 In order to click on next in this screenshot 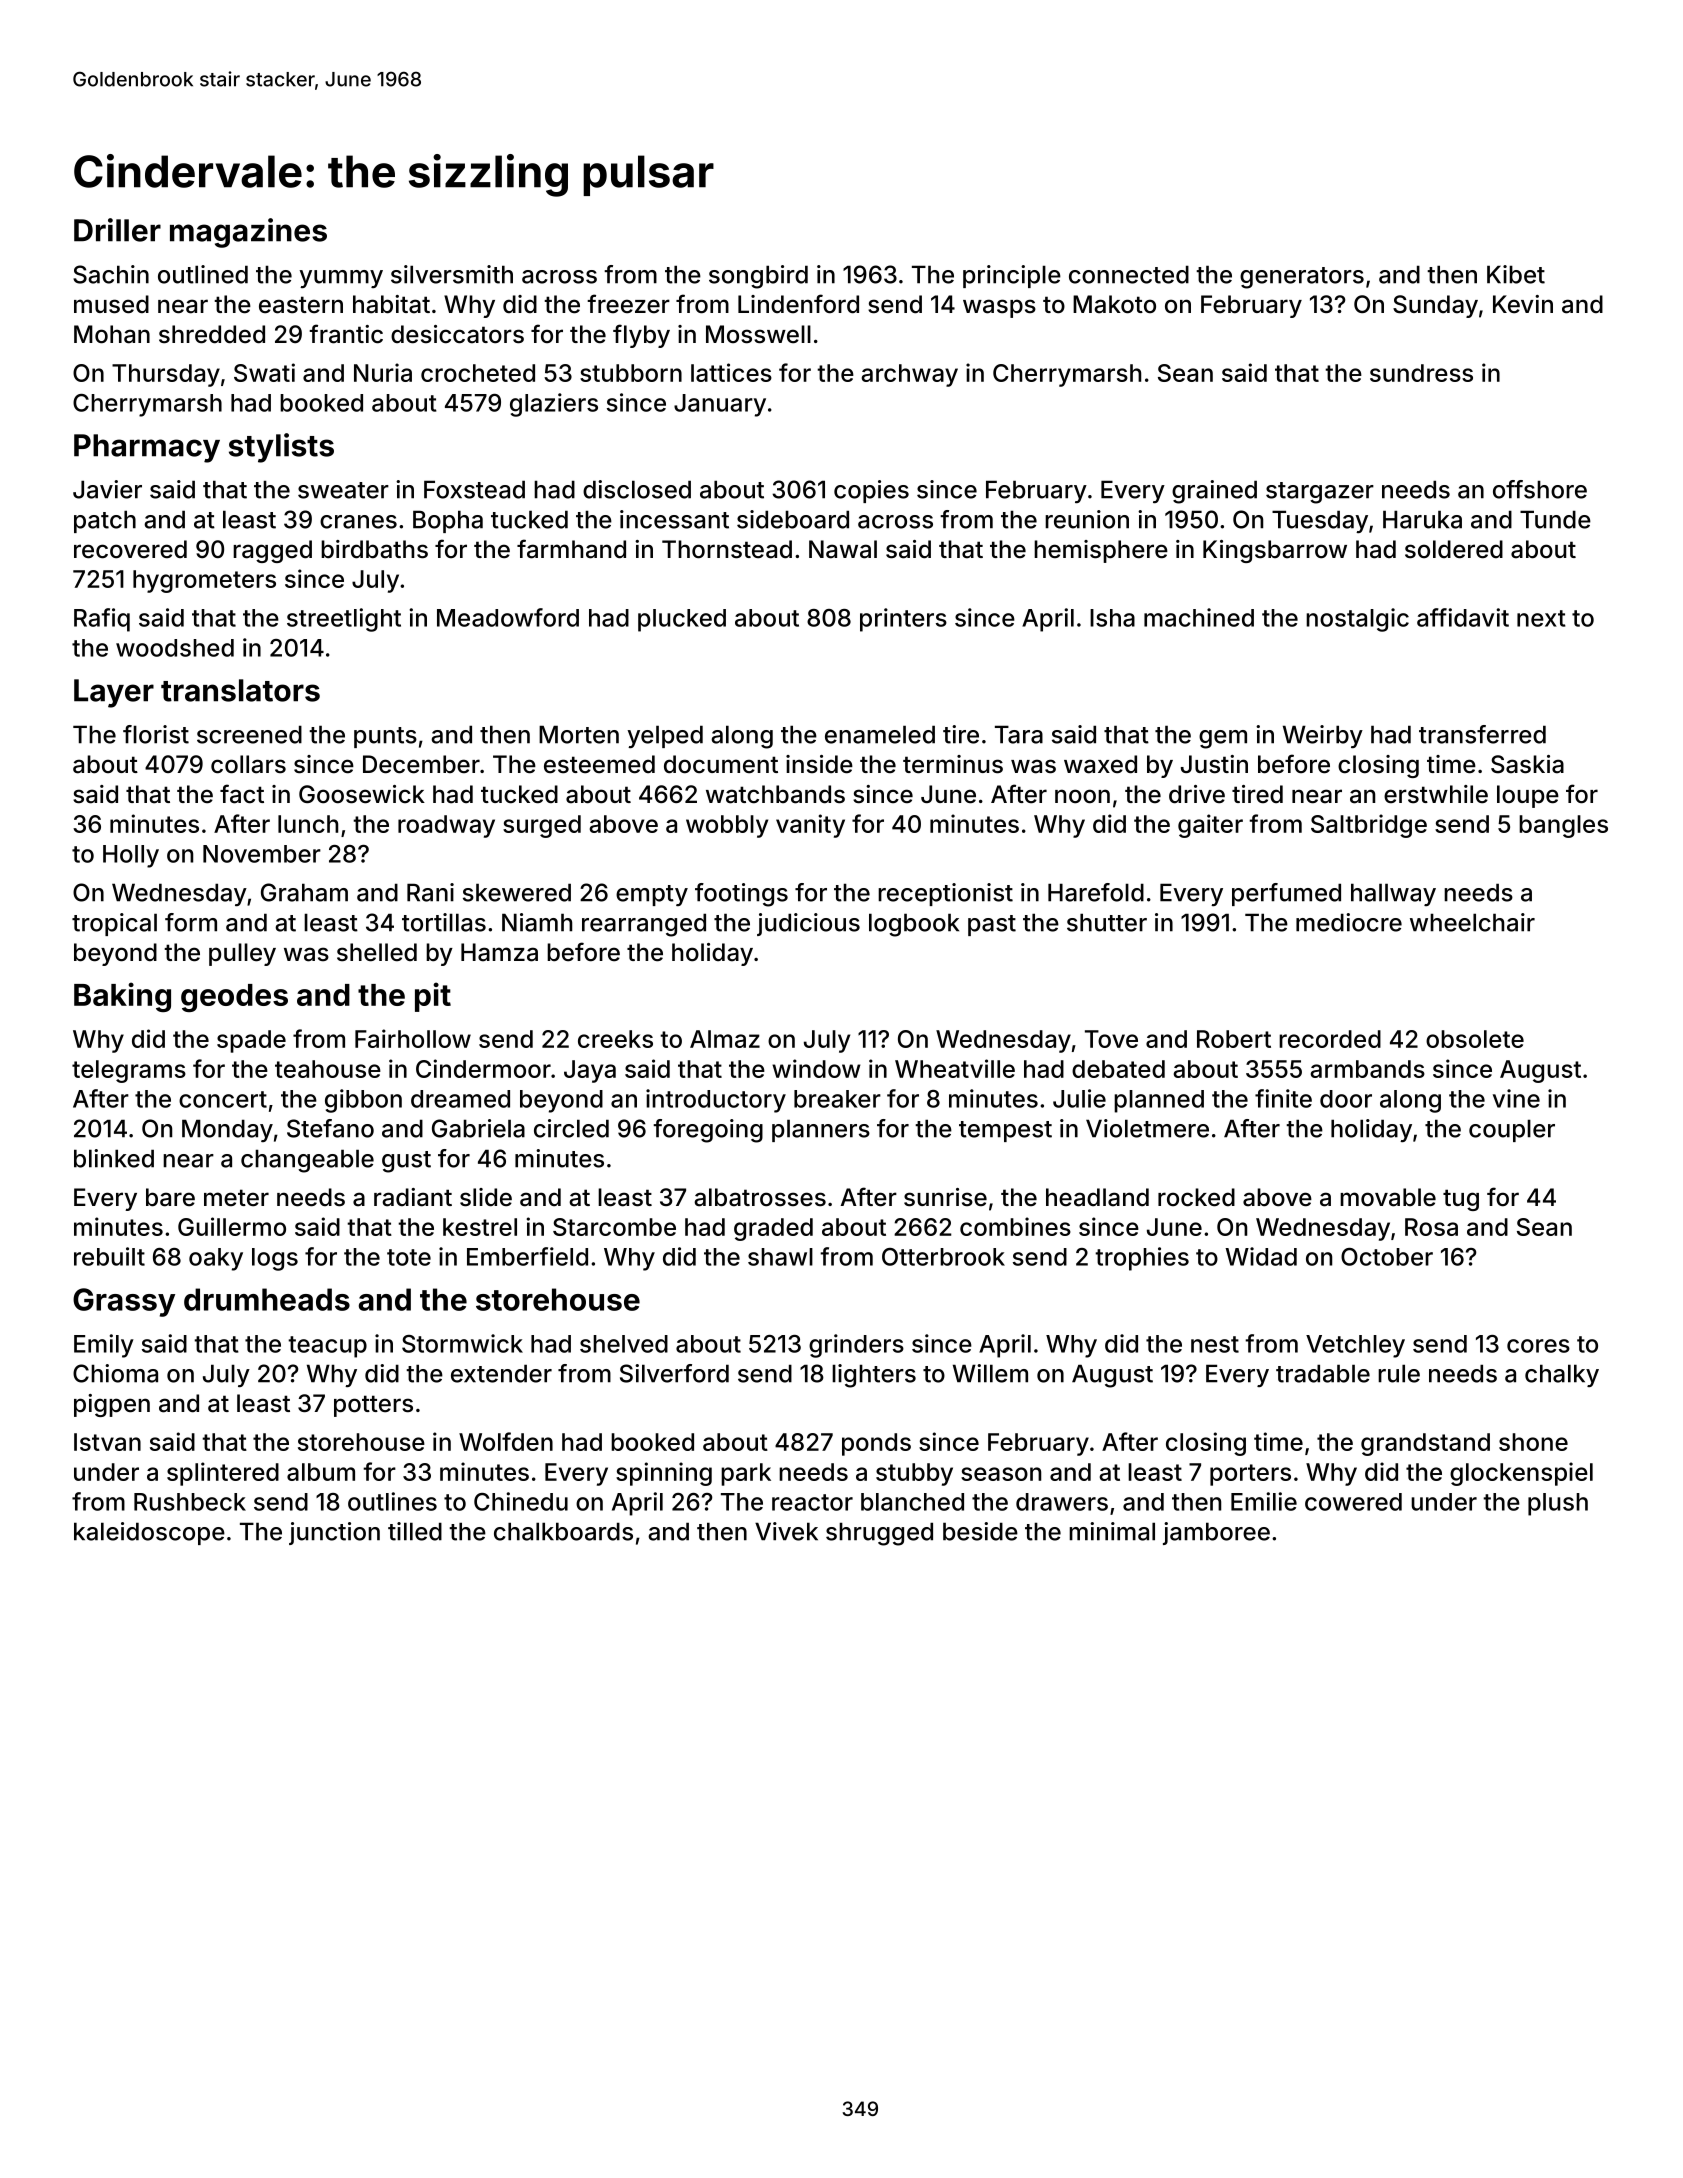, I will do `click(1541, 618)`.
